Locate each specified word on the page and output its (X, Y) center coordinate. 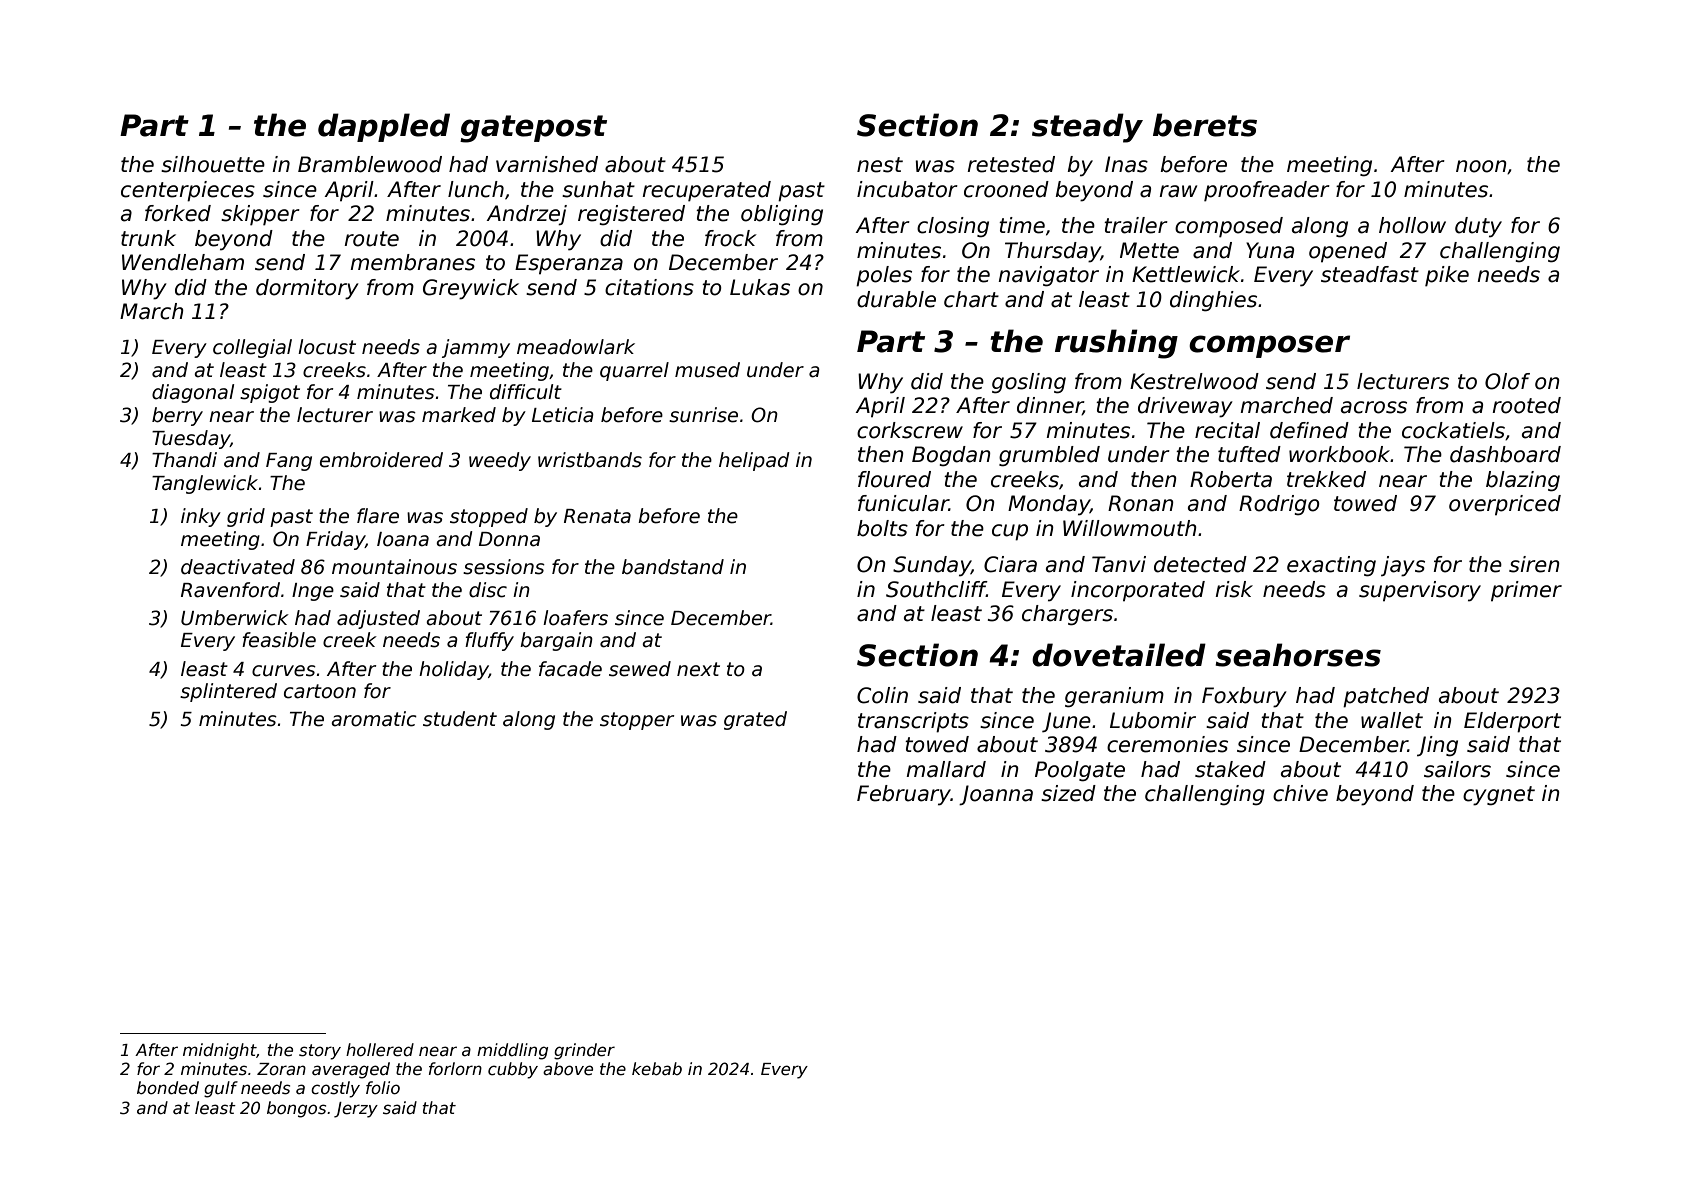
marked (459, 415)
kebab (657, 1069)
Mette (1149, 250)
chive (1300, 793)
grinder (584, 1051)
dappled (384, 127)
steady (1087, 128)
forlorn (455, 1069)
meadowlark (576, 347)
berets (1205, 125)
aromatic (374, 719)
